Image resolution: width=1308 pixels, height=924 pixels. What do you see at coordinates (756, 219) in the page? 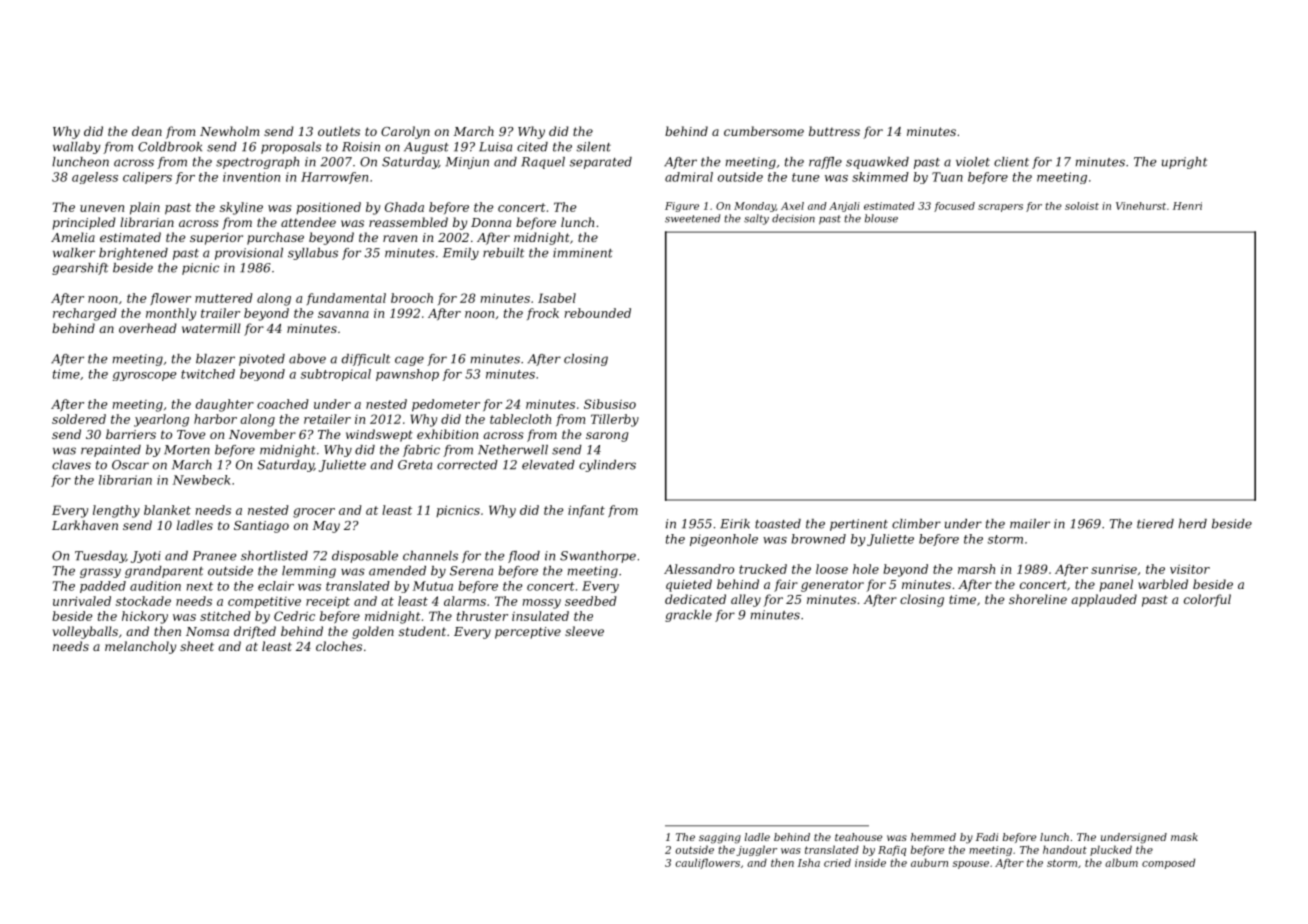
I see `salty` at bounding box center [756, 219].
